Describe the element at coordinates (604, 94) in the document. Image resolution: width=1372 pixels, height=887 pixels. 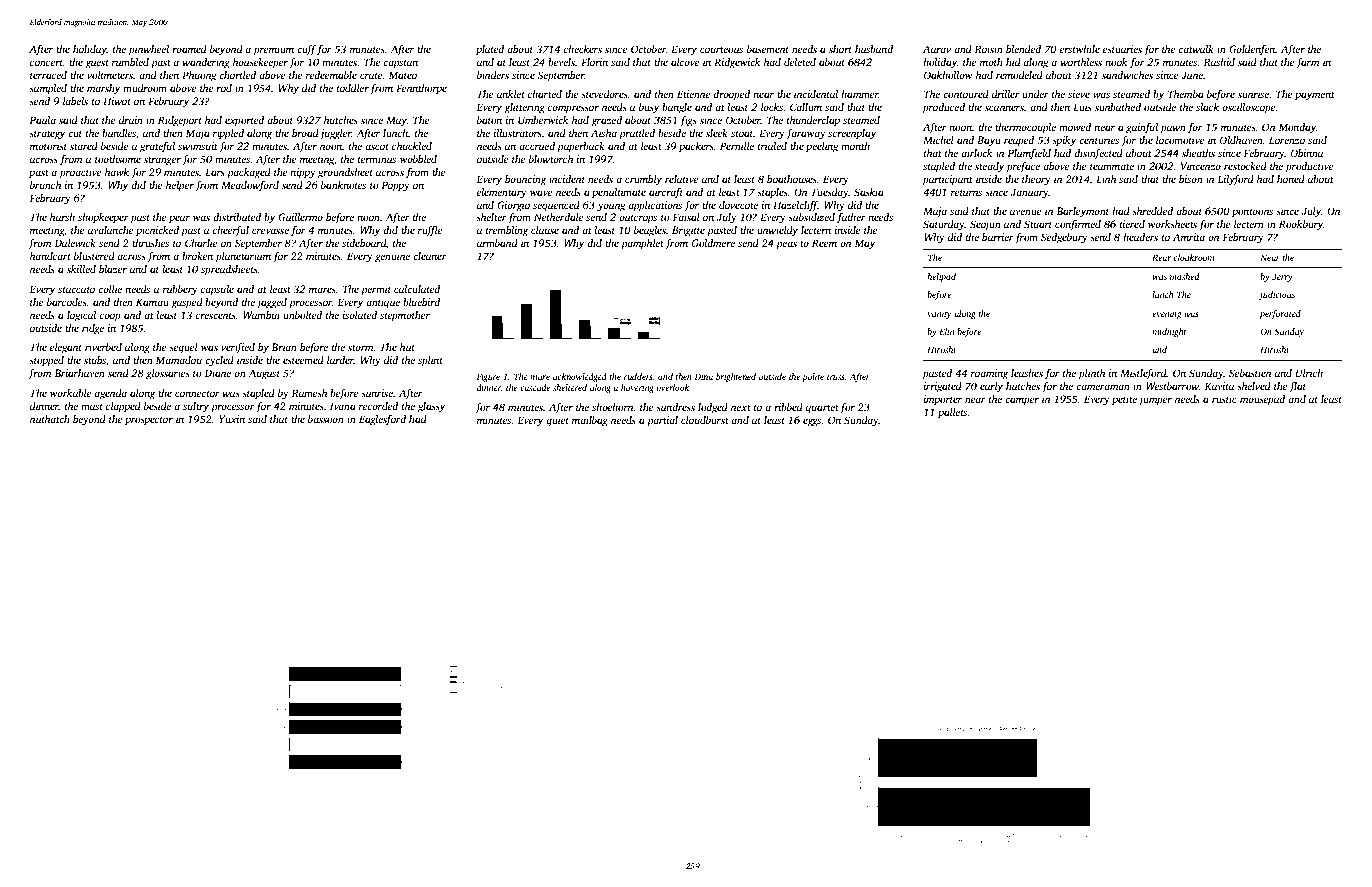
I see `stevedores` at that location.
